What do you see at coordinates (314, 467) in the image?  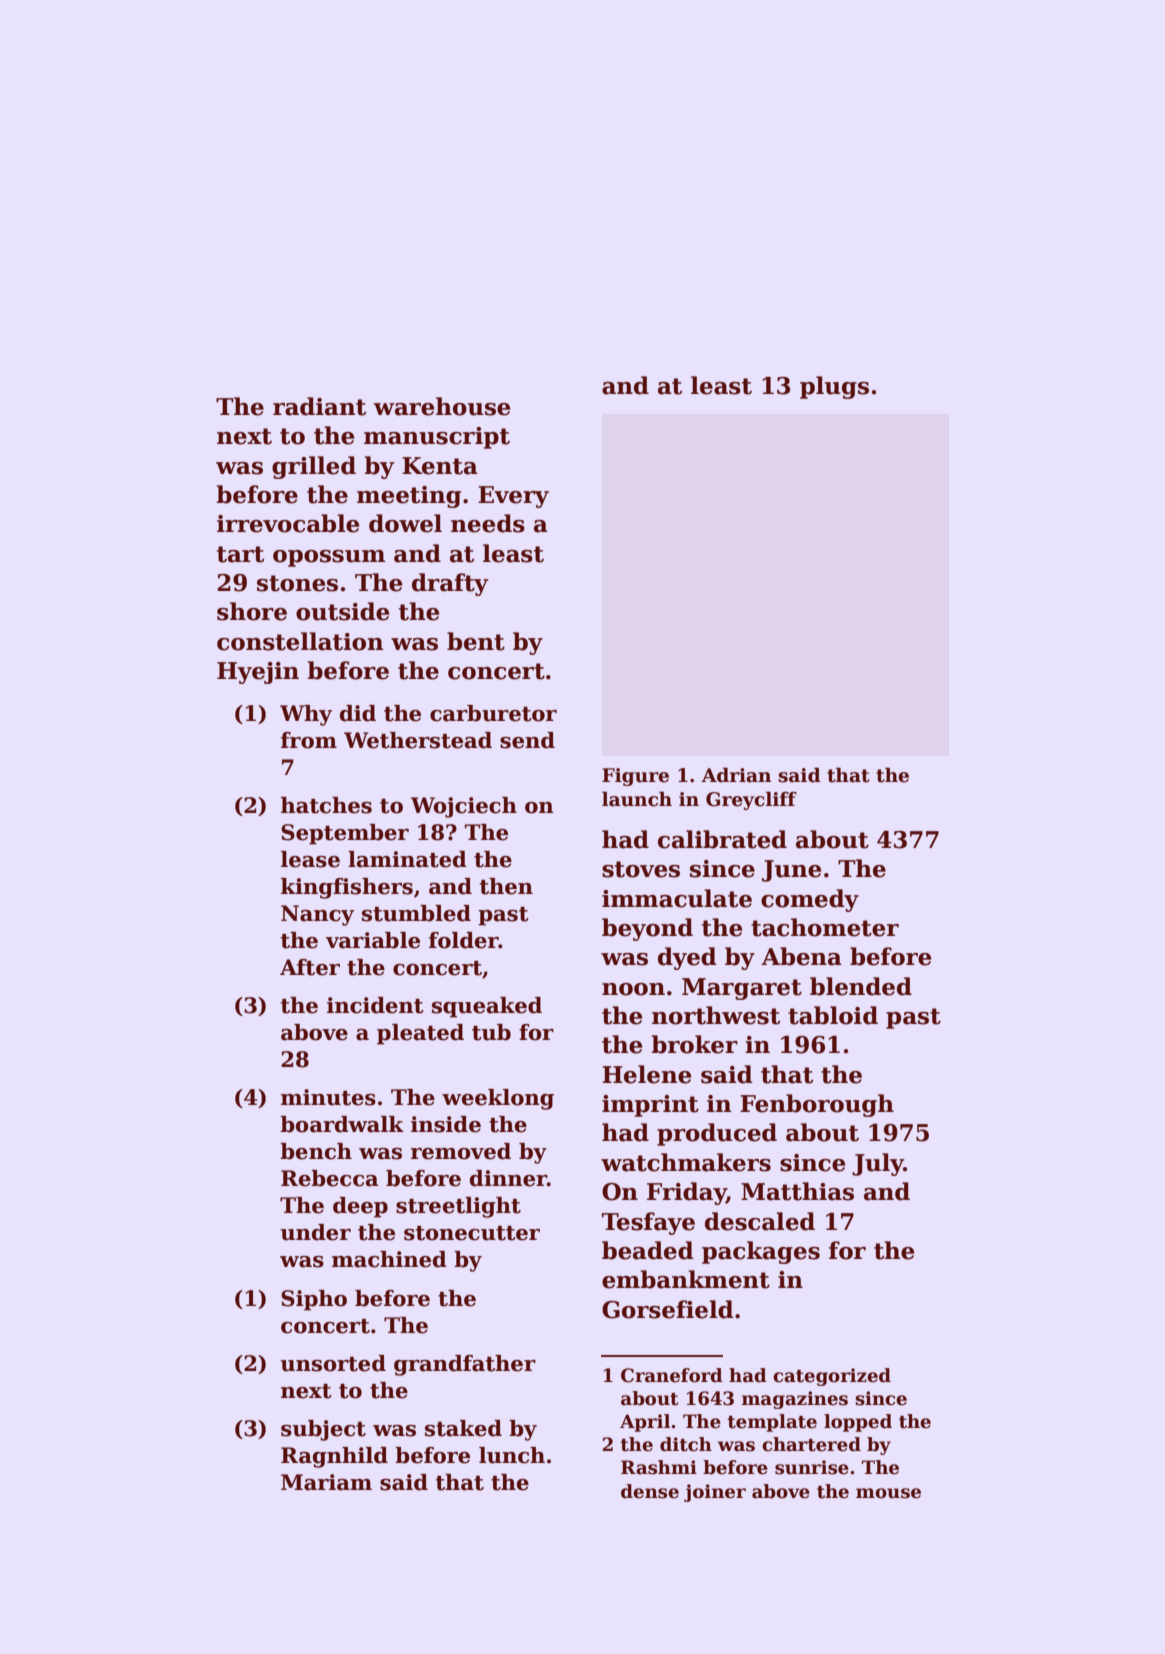 I see `grilled` at bounding box center [314, 467].
